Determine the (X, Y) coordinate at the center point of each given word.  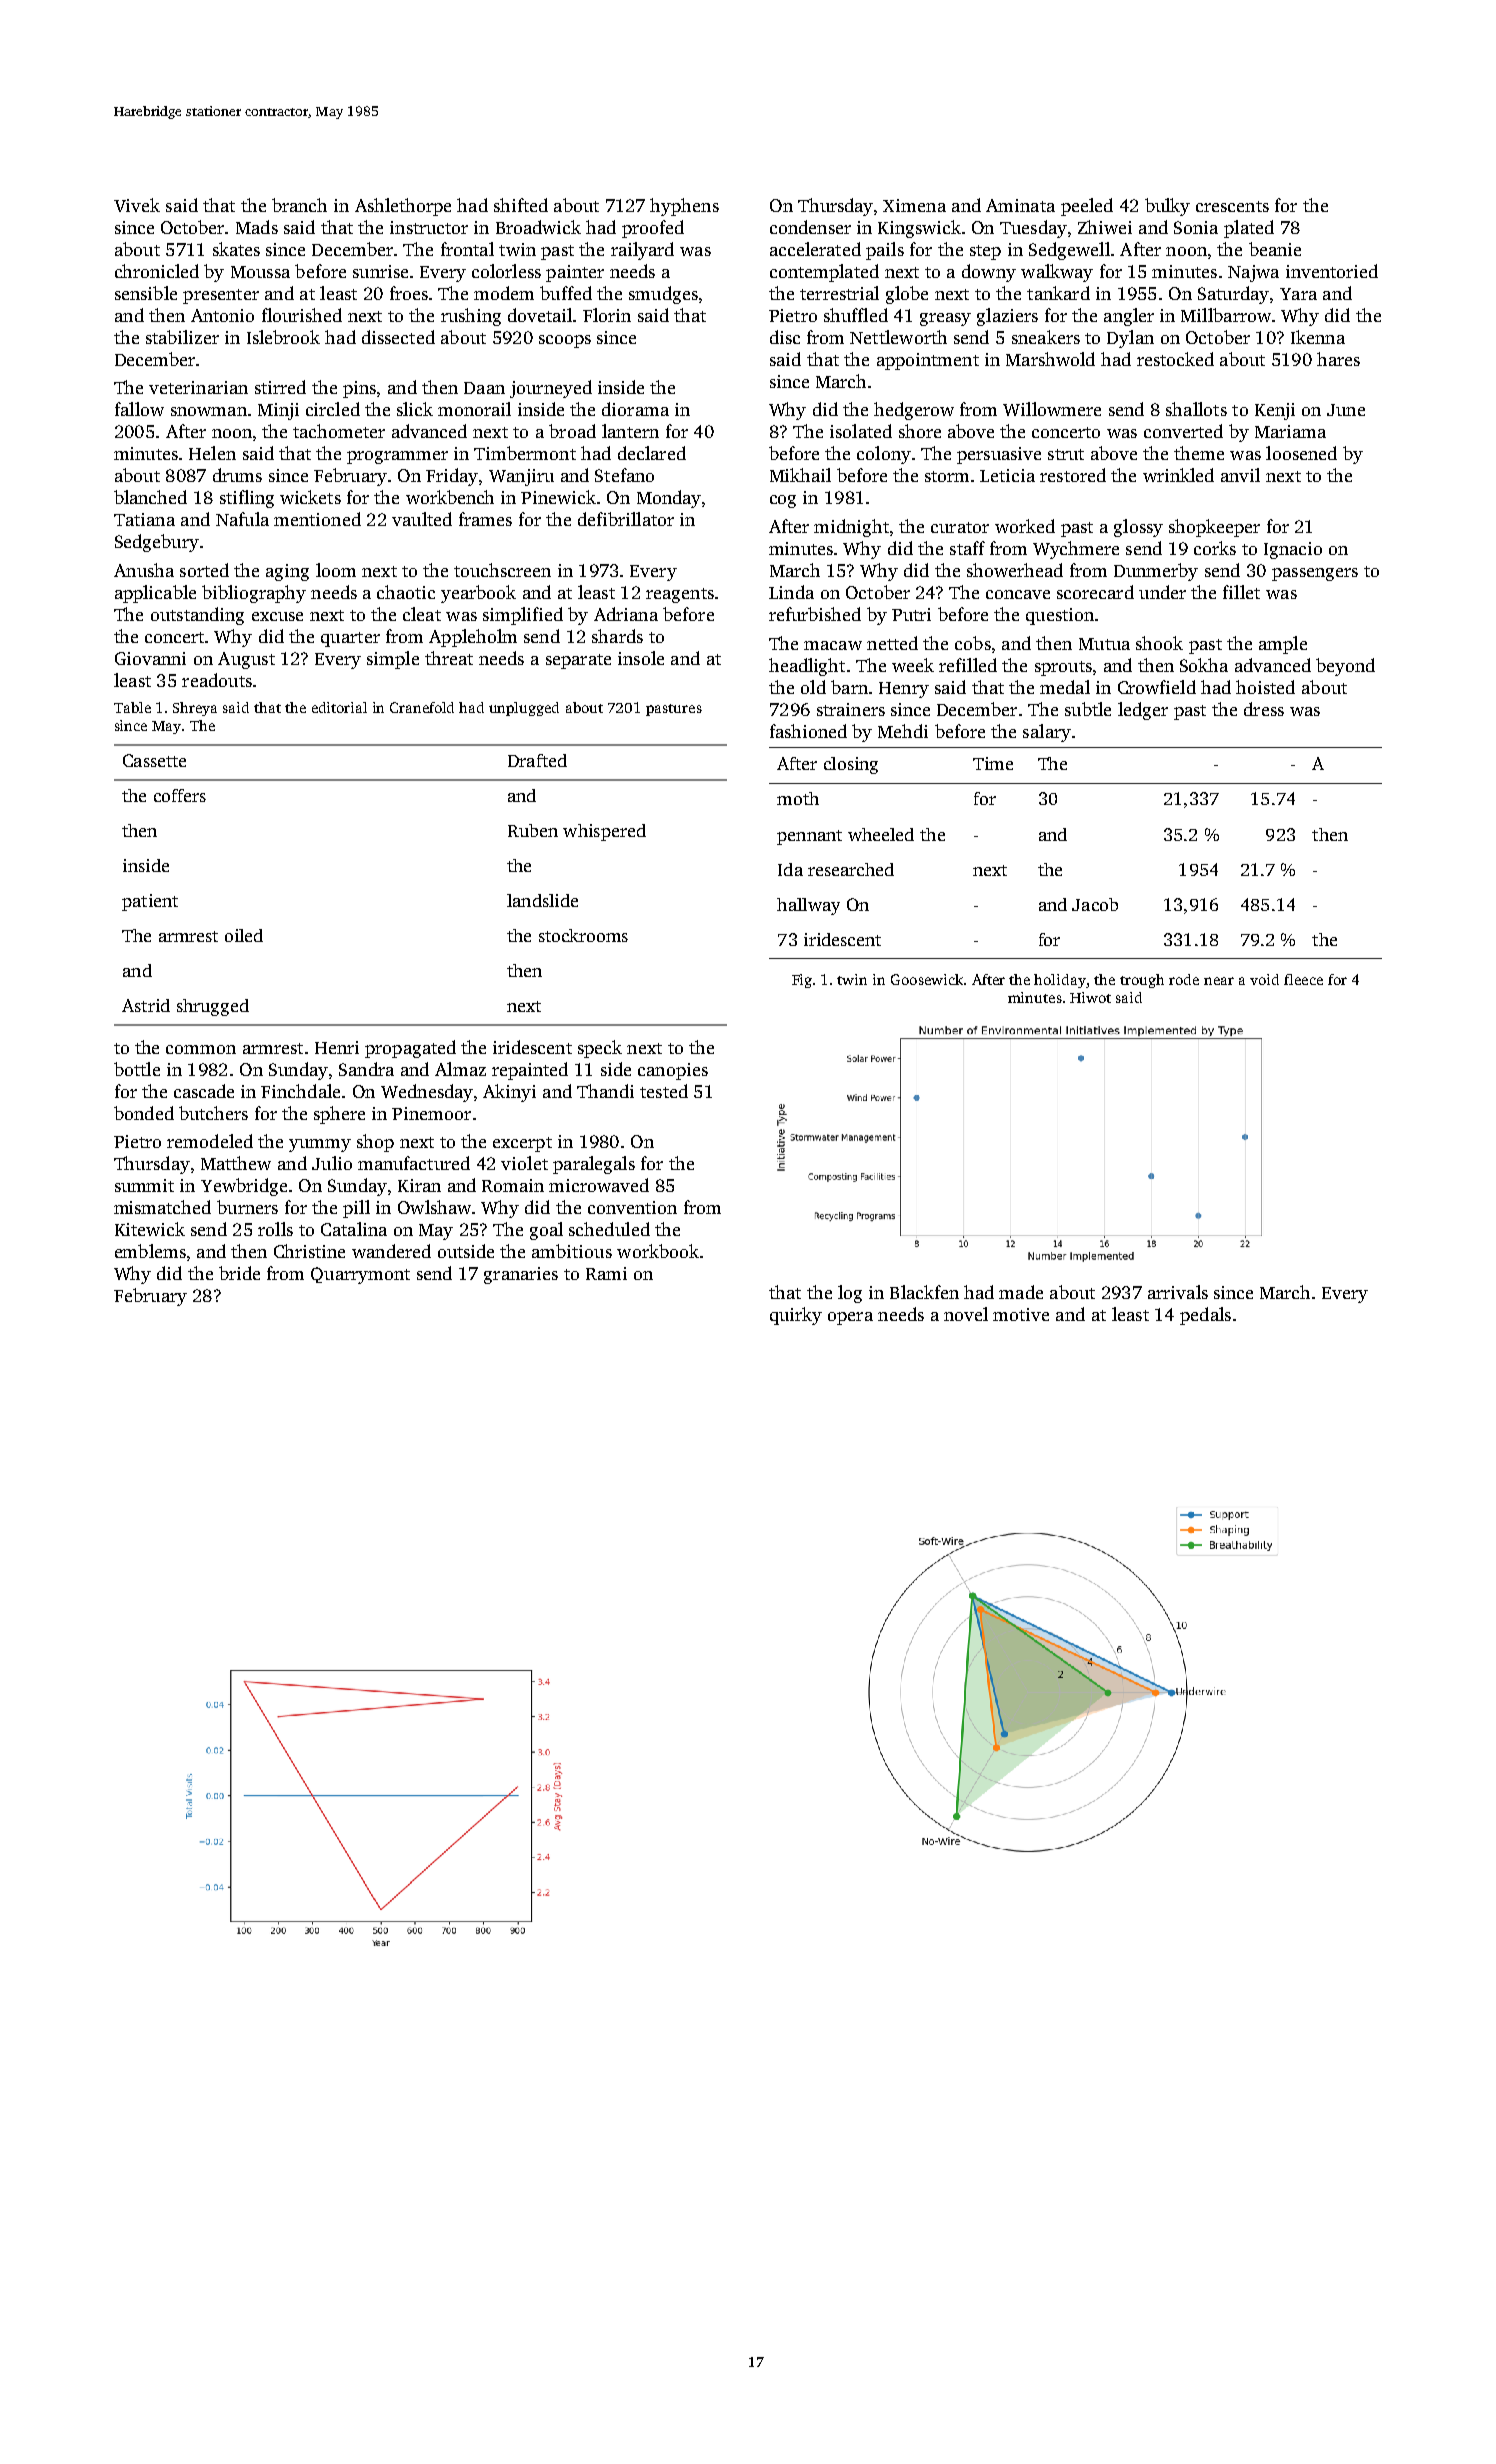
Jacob (1095, 904)
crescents (1232, 206)
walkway (1057, 273)
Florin (607, 315)
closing (851, 765)
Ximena (914, 205)
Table (132, 707)
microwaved (599, 1185)
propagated (410, 1049)
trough (1142, 981)
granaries (521, 1275)
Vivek (137, 205)
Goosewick (927, 979)
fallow (139, 409)
